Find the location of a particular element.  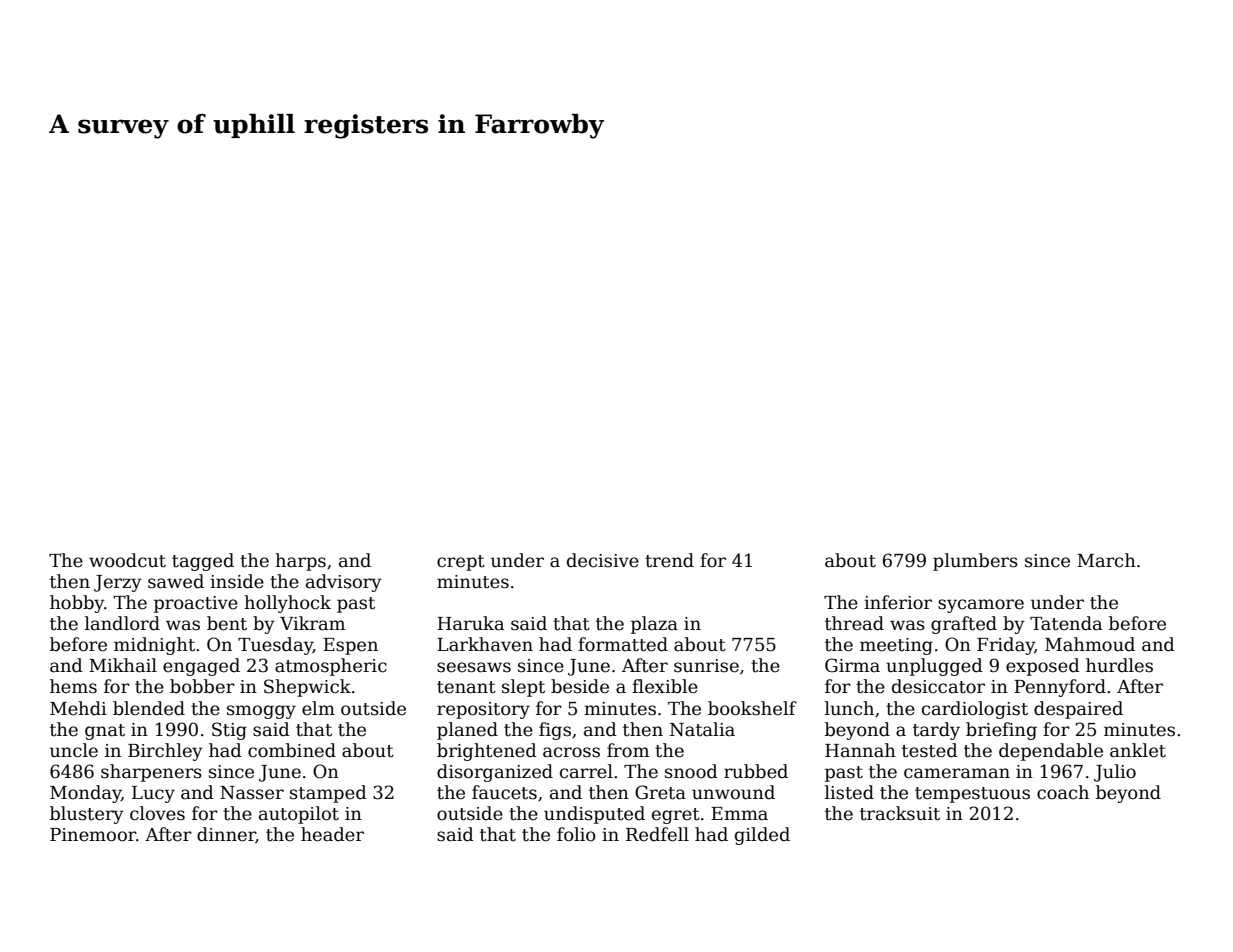

Jerzy is located at coordinates (118, 583).
